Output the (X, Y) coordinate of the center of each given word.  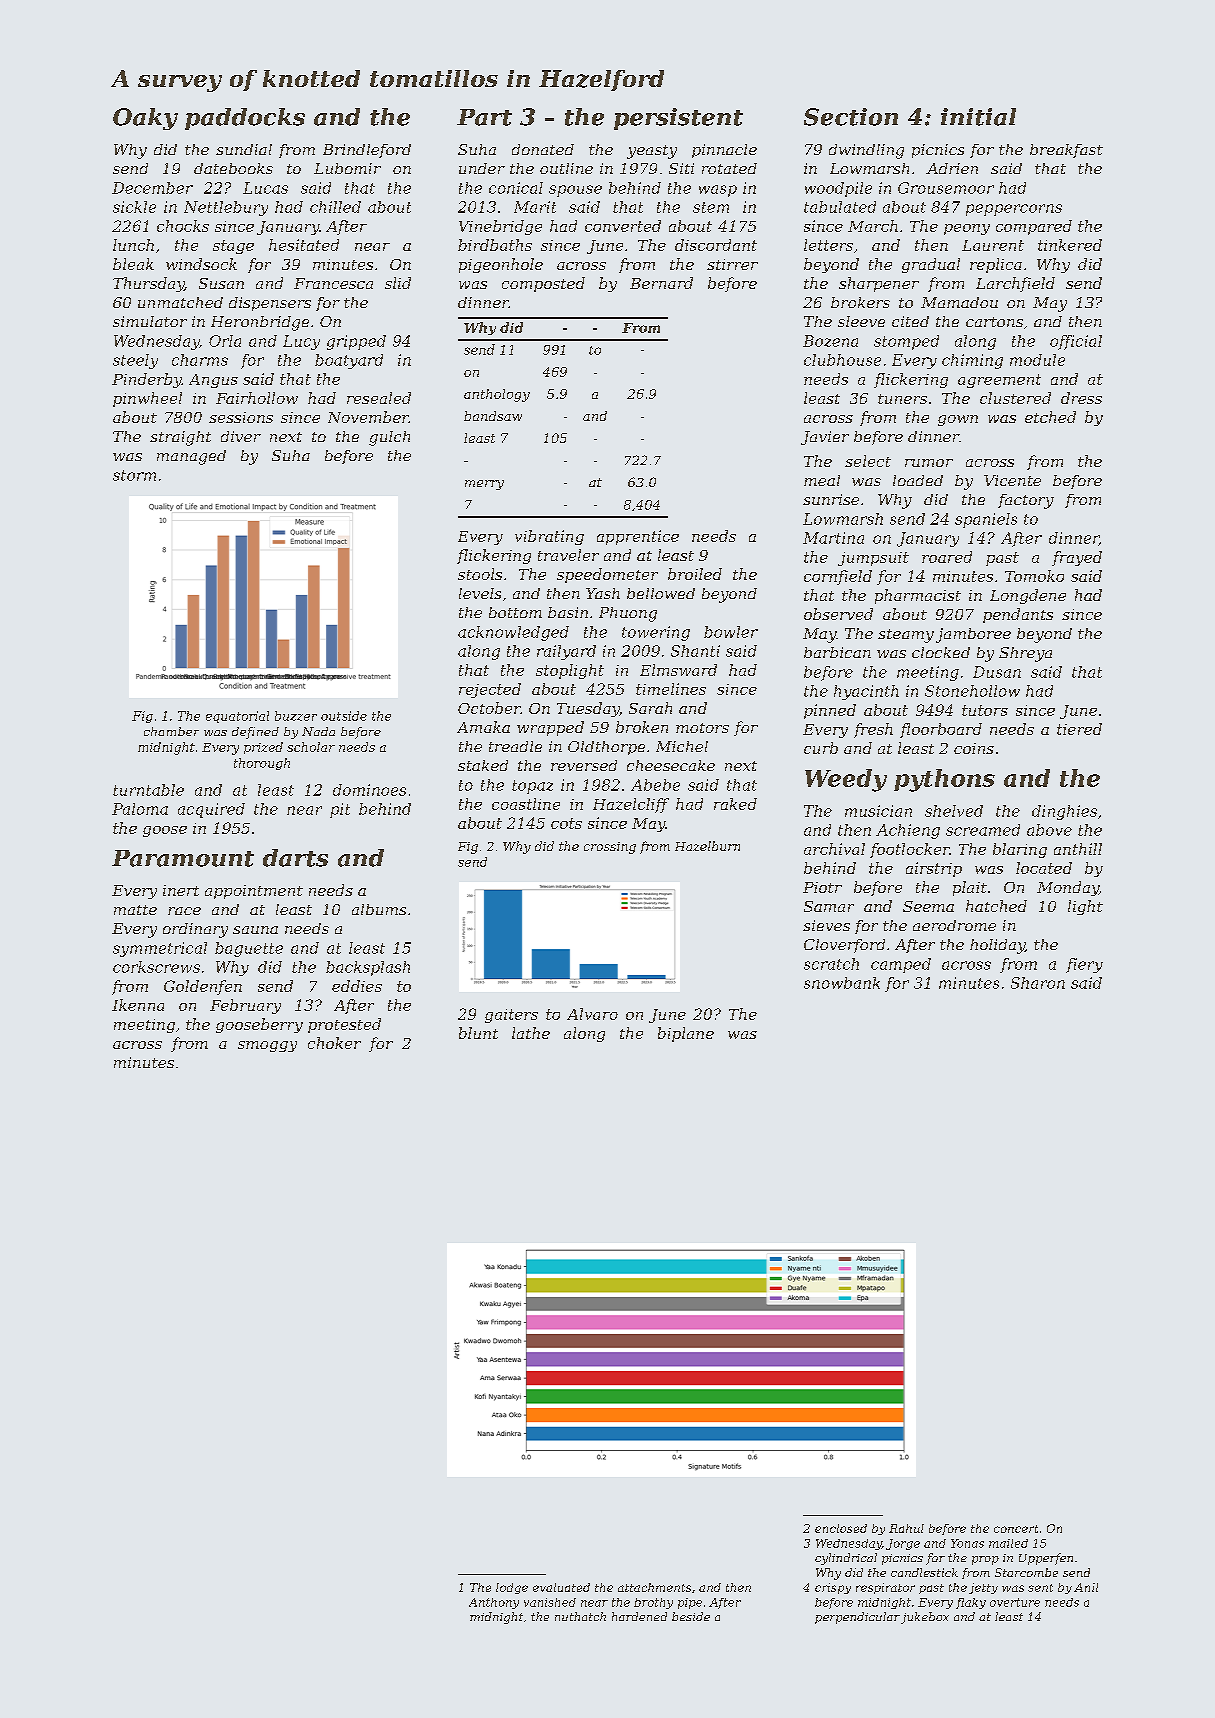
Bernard (661, 283)
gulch (389, 438)
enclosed (841, 1528)
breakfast (1066, 151)
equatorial (237, 717)
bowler (731, 632)
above (1049, 830)
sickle (134, 207)
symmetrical (160, 949)
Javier (825, 438)
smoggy (267, 1046)
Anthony (494, 1603)
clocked (941, 652)
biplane (686, 1034)
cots (566, 823)
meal (822, 480)
